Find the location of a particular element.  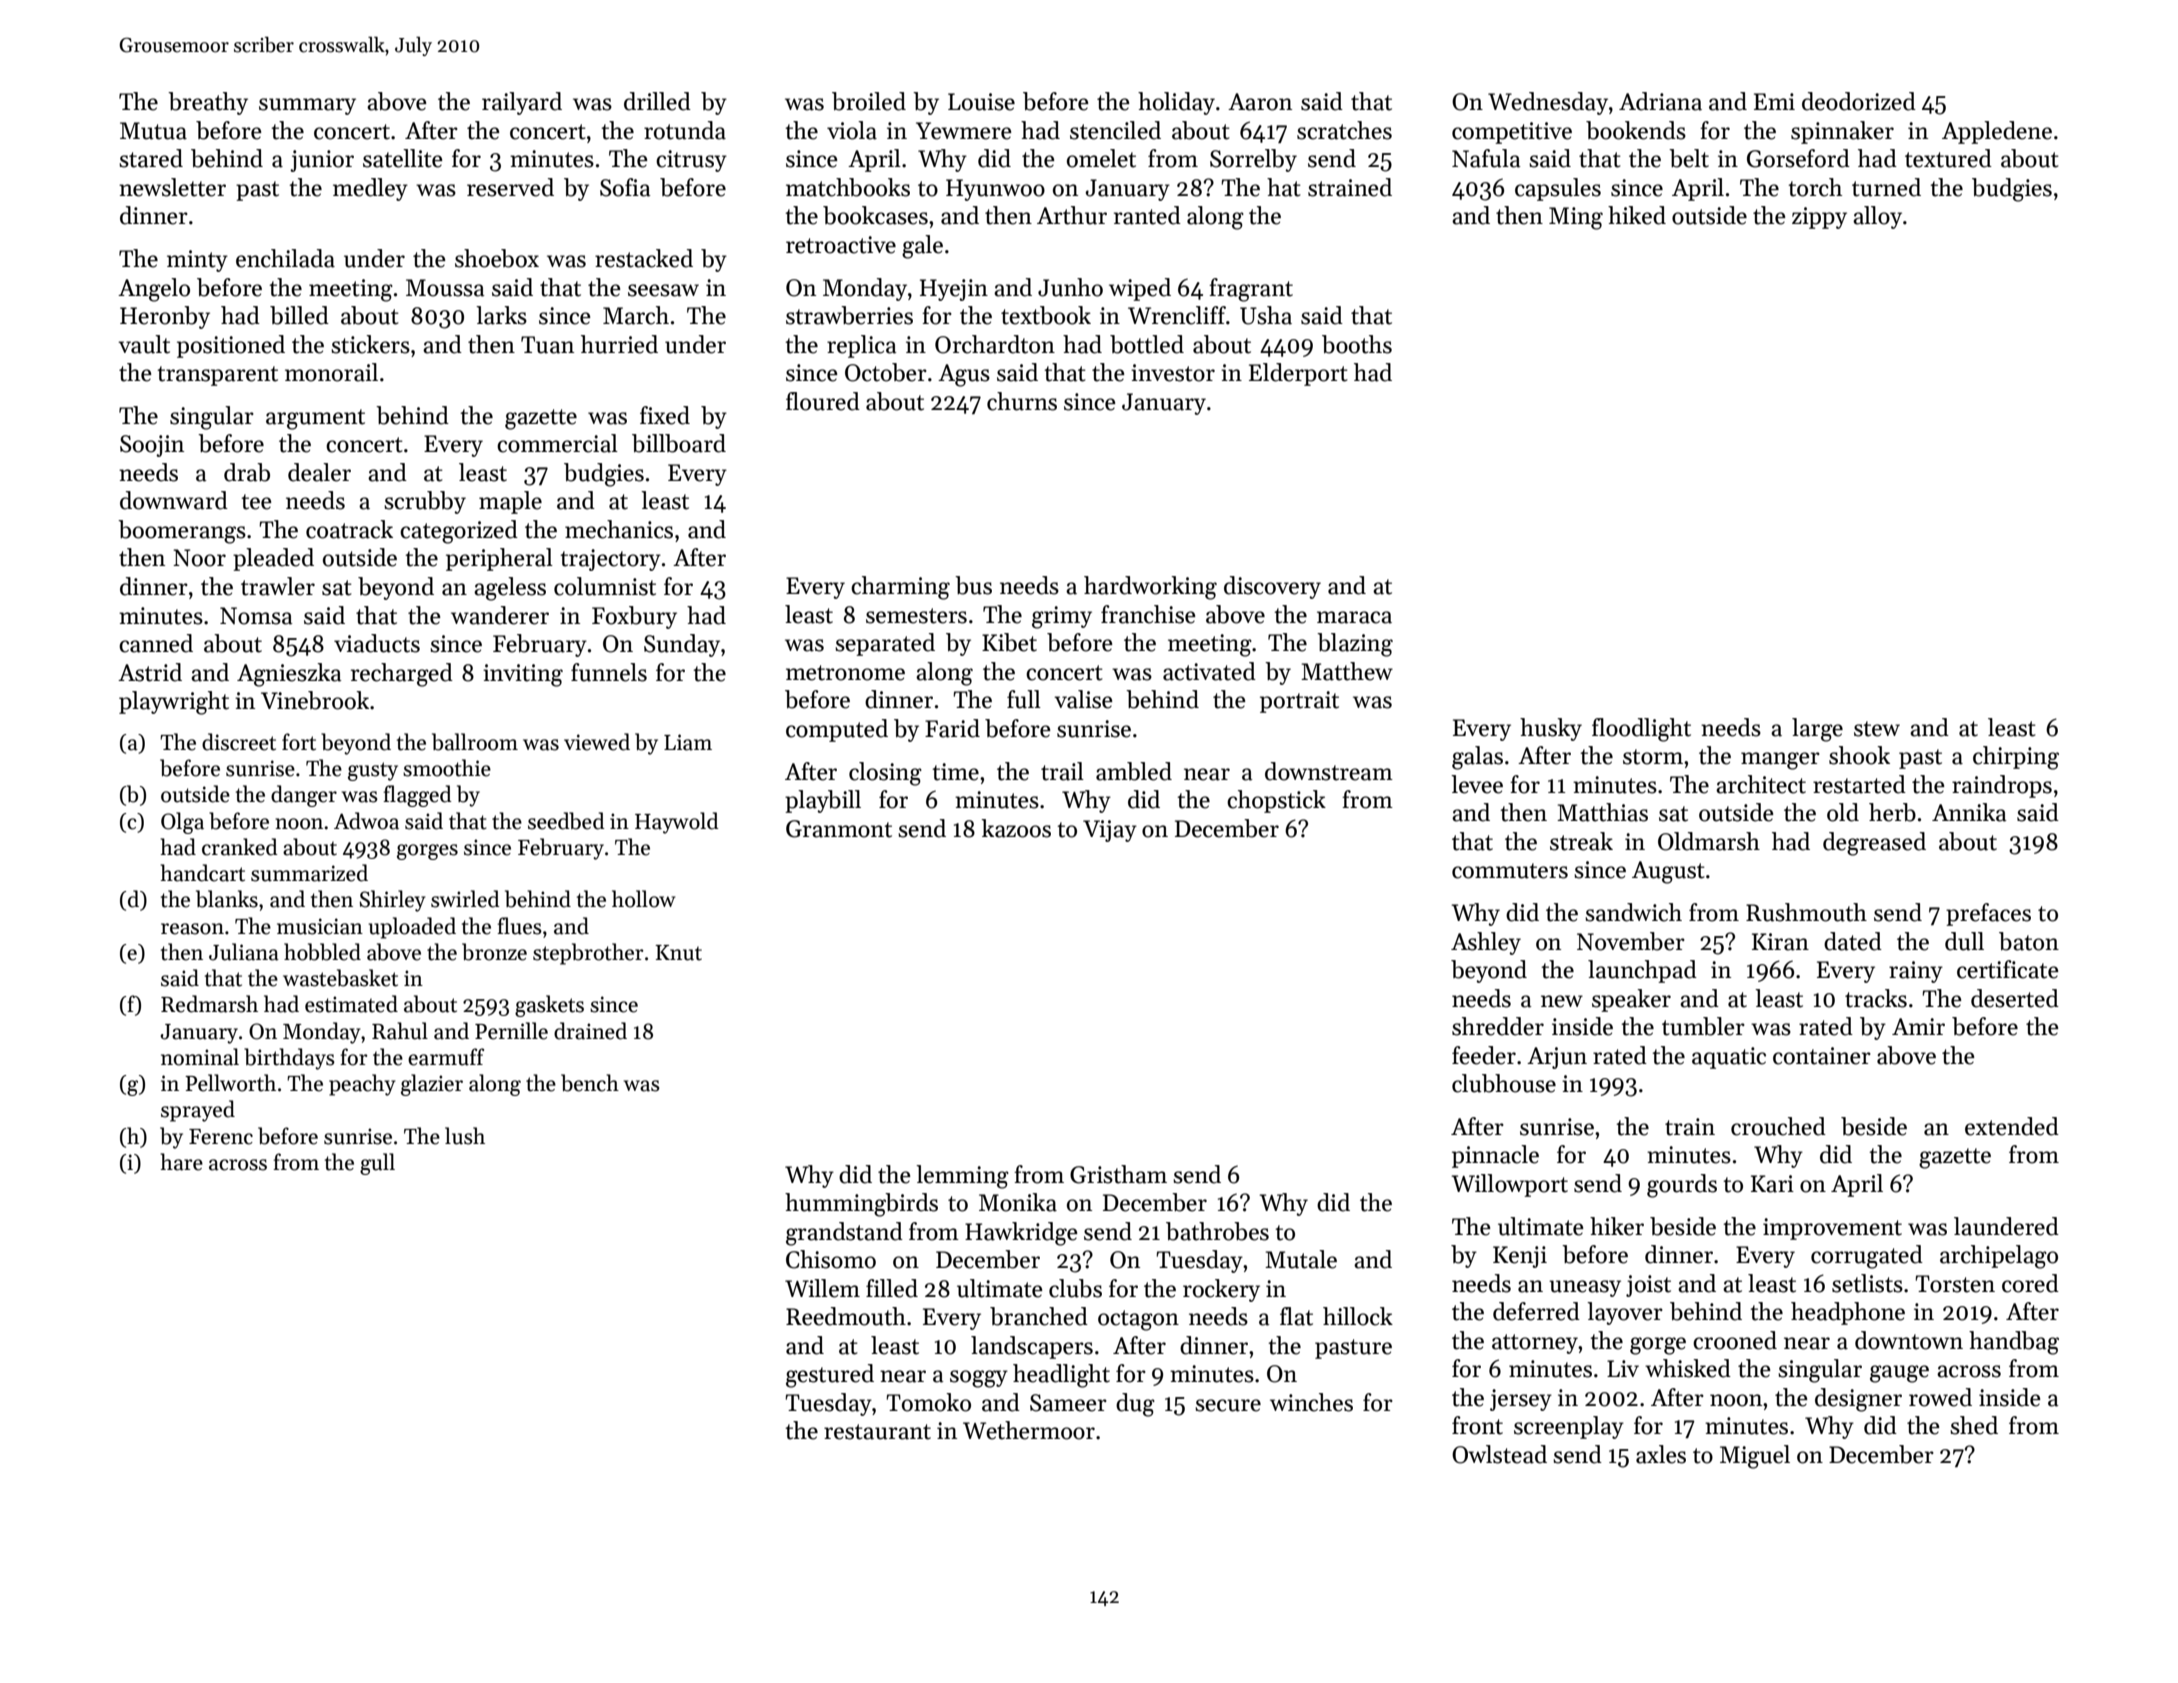

fixed is located at coordinates (665, 415).
